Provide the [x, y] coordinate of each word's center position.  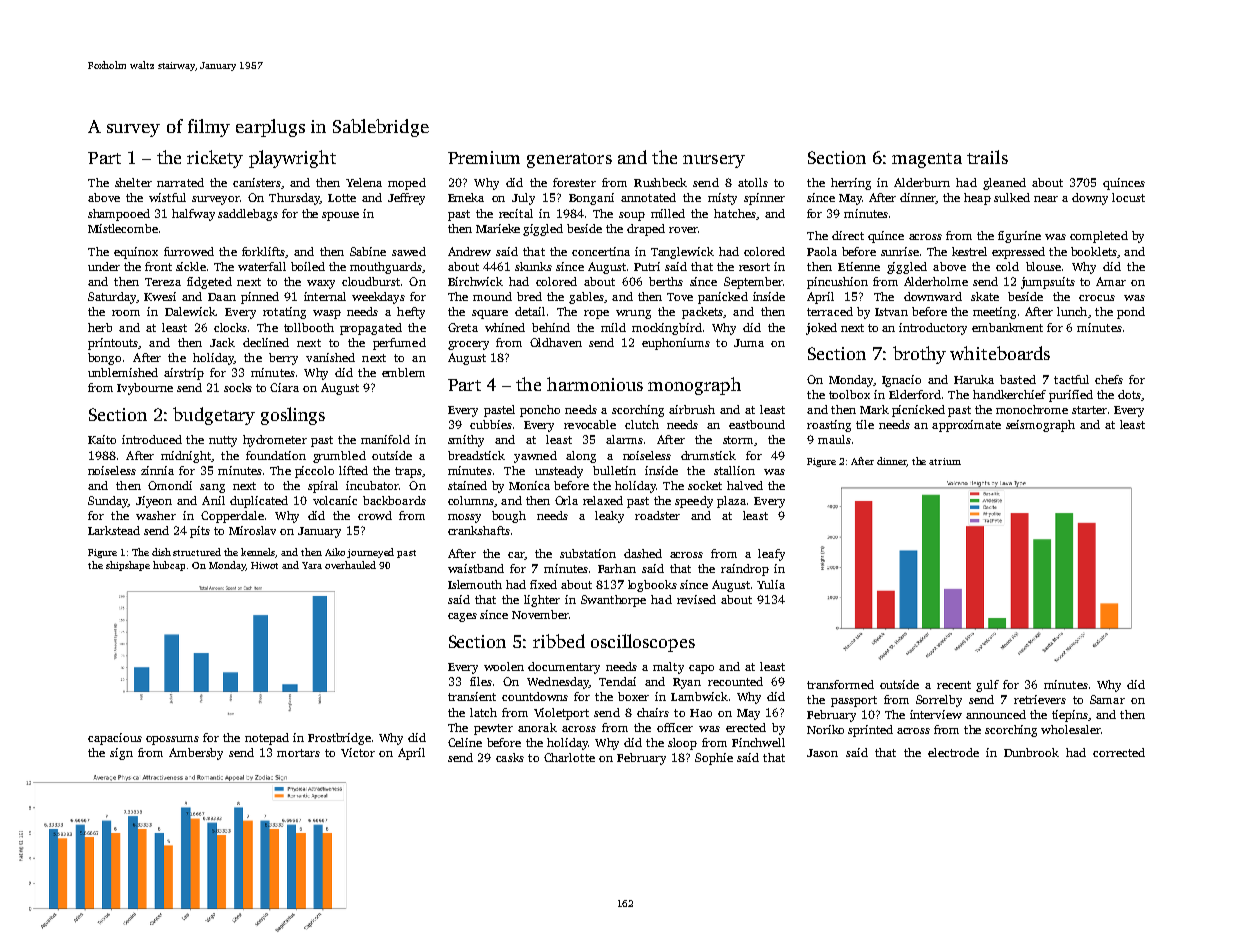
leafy [771, 555]
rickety [215, 159]
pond [1131, 313]
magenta [927, 160]
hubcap [169, 566]
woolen [504, 666]
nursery [714, 161]
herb [100, 327]
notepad [267, 739]
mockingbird [667, 329]
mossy [464, 518]
